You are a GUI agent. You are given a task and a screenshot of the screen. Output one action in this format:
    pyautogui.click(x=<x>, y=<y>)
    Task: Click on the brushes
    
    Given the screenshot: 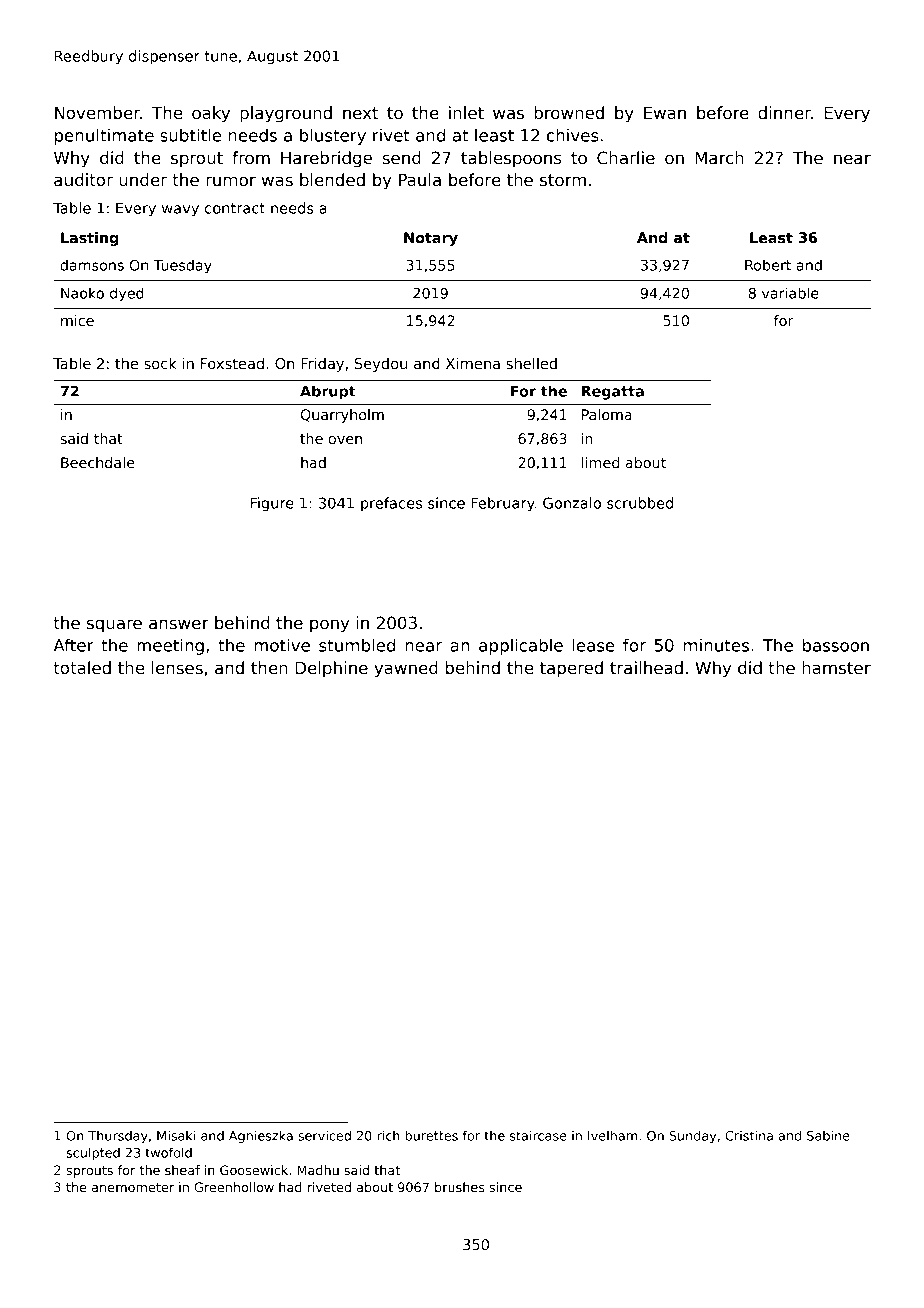 What is the action you would take?
    pyautogui.click(x=460, y=1187)
